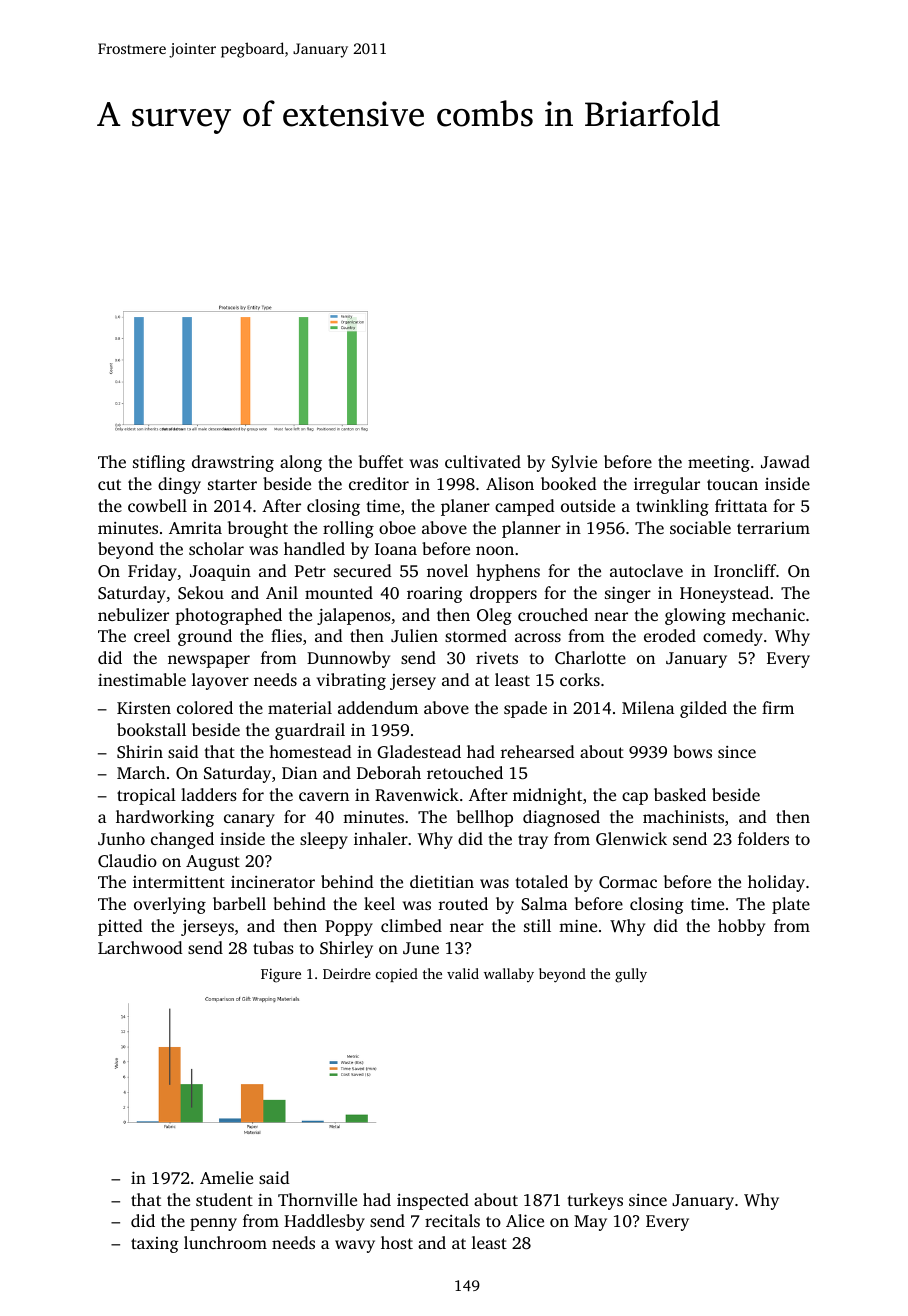  I want to click on inestimable, so click(142, 679).
